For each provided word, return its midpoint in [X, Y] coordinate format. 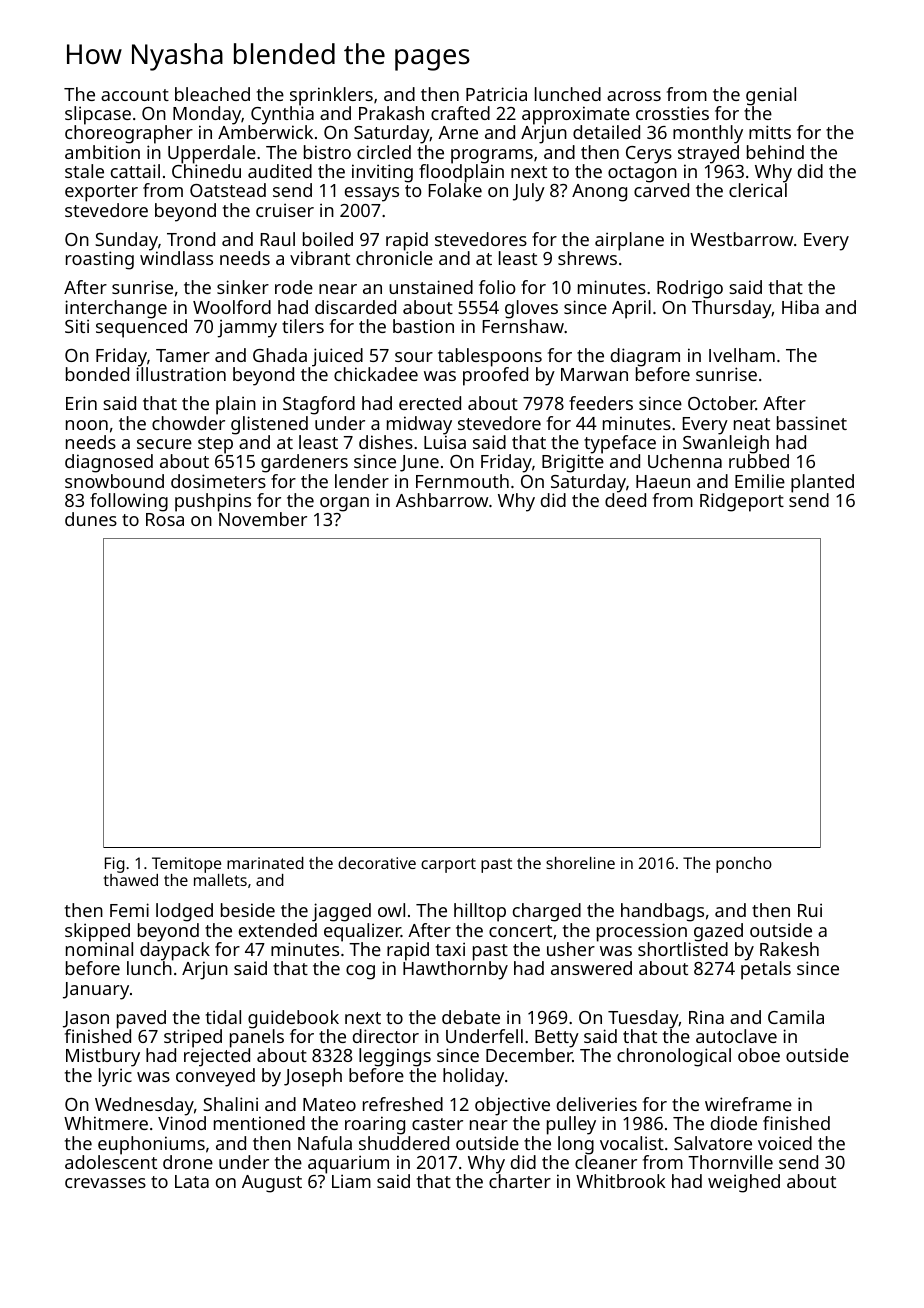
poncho [744, 865]
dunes [91, 519]
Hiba [800, 307]
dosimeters [218, 481]
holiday [473, 1077]
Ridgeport [742, 502]
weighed [744, 1183]
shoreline [580, 863]
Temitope [186, 865]
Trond [191, 239]
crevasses [105, 1183]
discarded [355, 307]
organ [344, 504]
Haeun [663, 481]
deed [625, 500]
